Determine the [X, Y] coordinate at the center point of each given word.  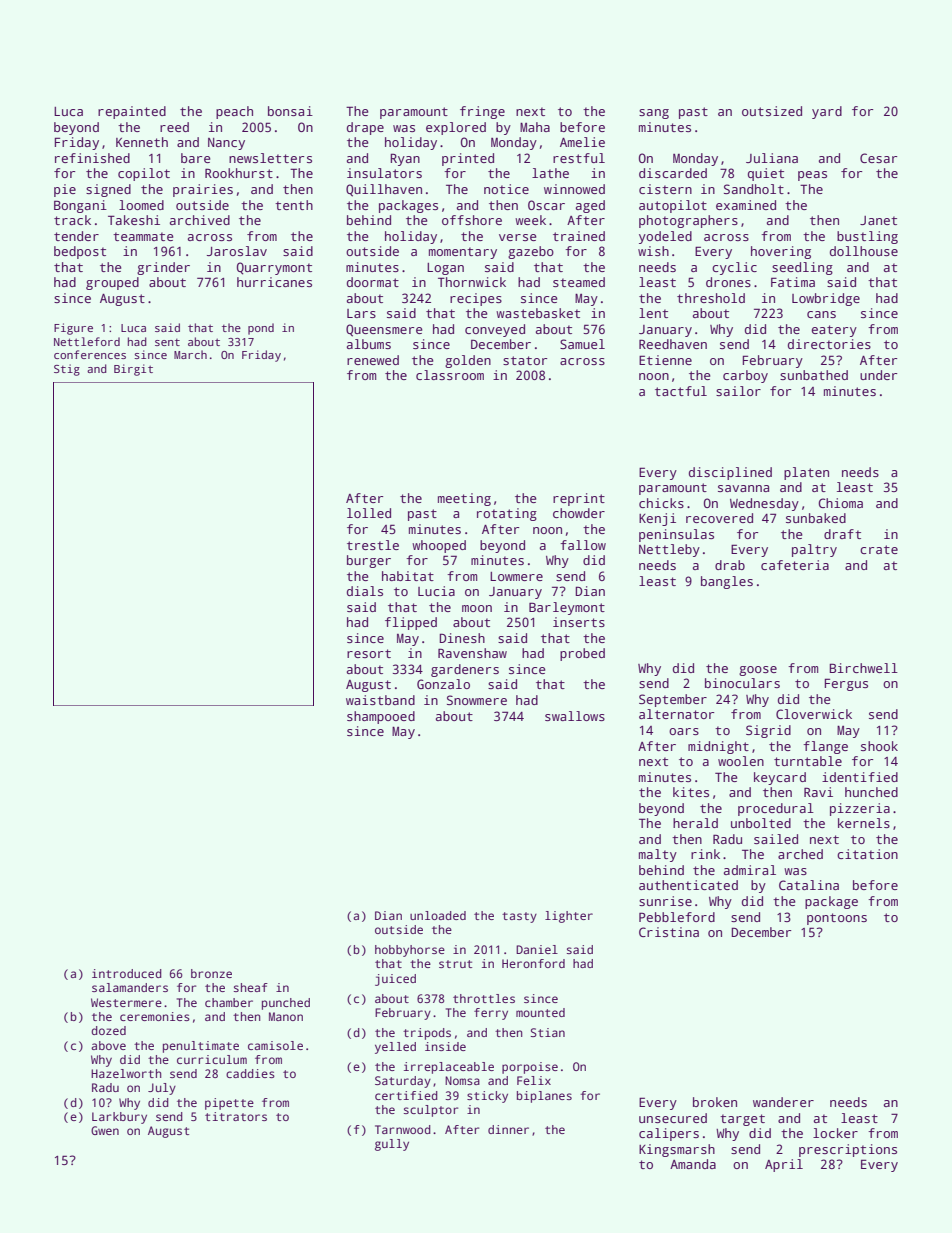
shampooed [381, 717]
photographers [688, 221]
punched [286, 1004]
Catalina [809, 885]
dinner [508, 1129]
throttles [484, 998]
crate [879, 549]
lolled [369, 513]
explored [456, 128]
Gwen [105, 1130]
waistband [380, 700]
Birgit [133, 370]
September [673, 700]
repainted [132, 112]
